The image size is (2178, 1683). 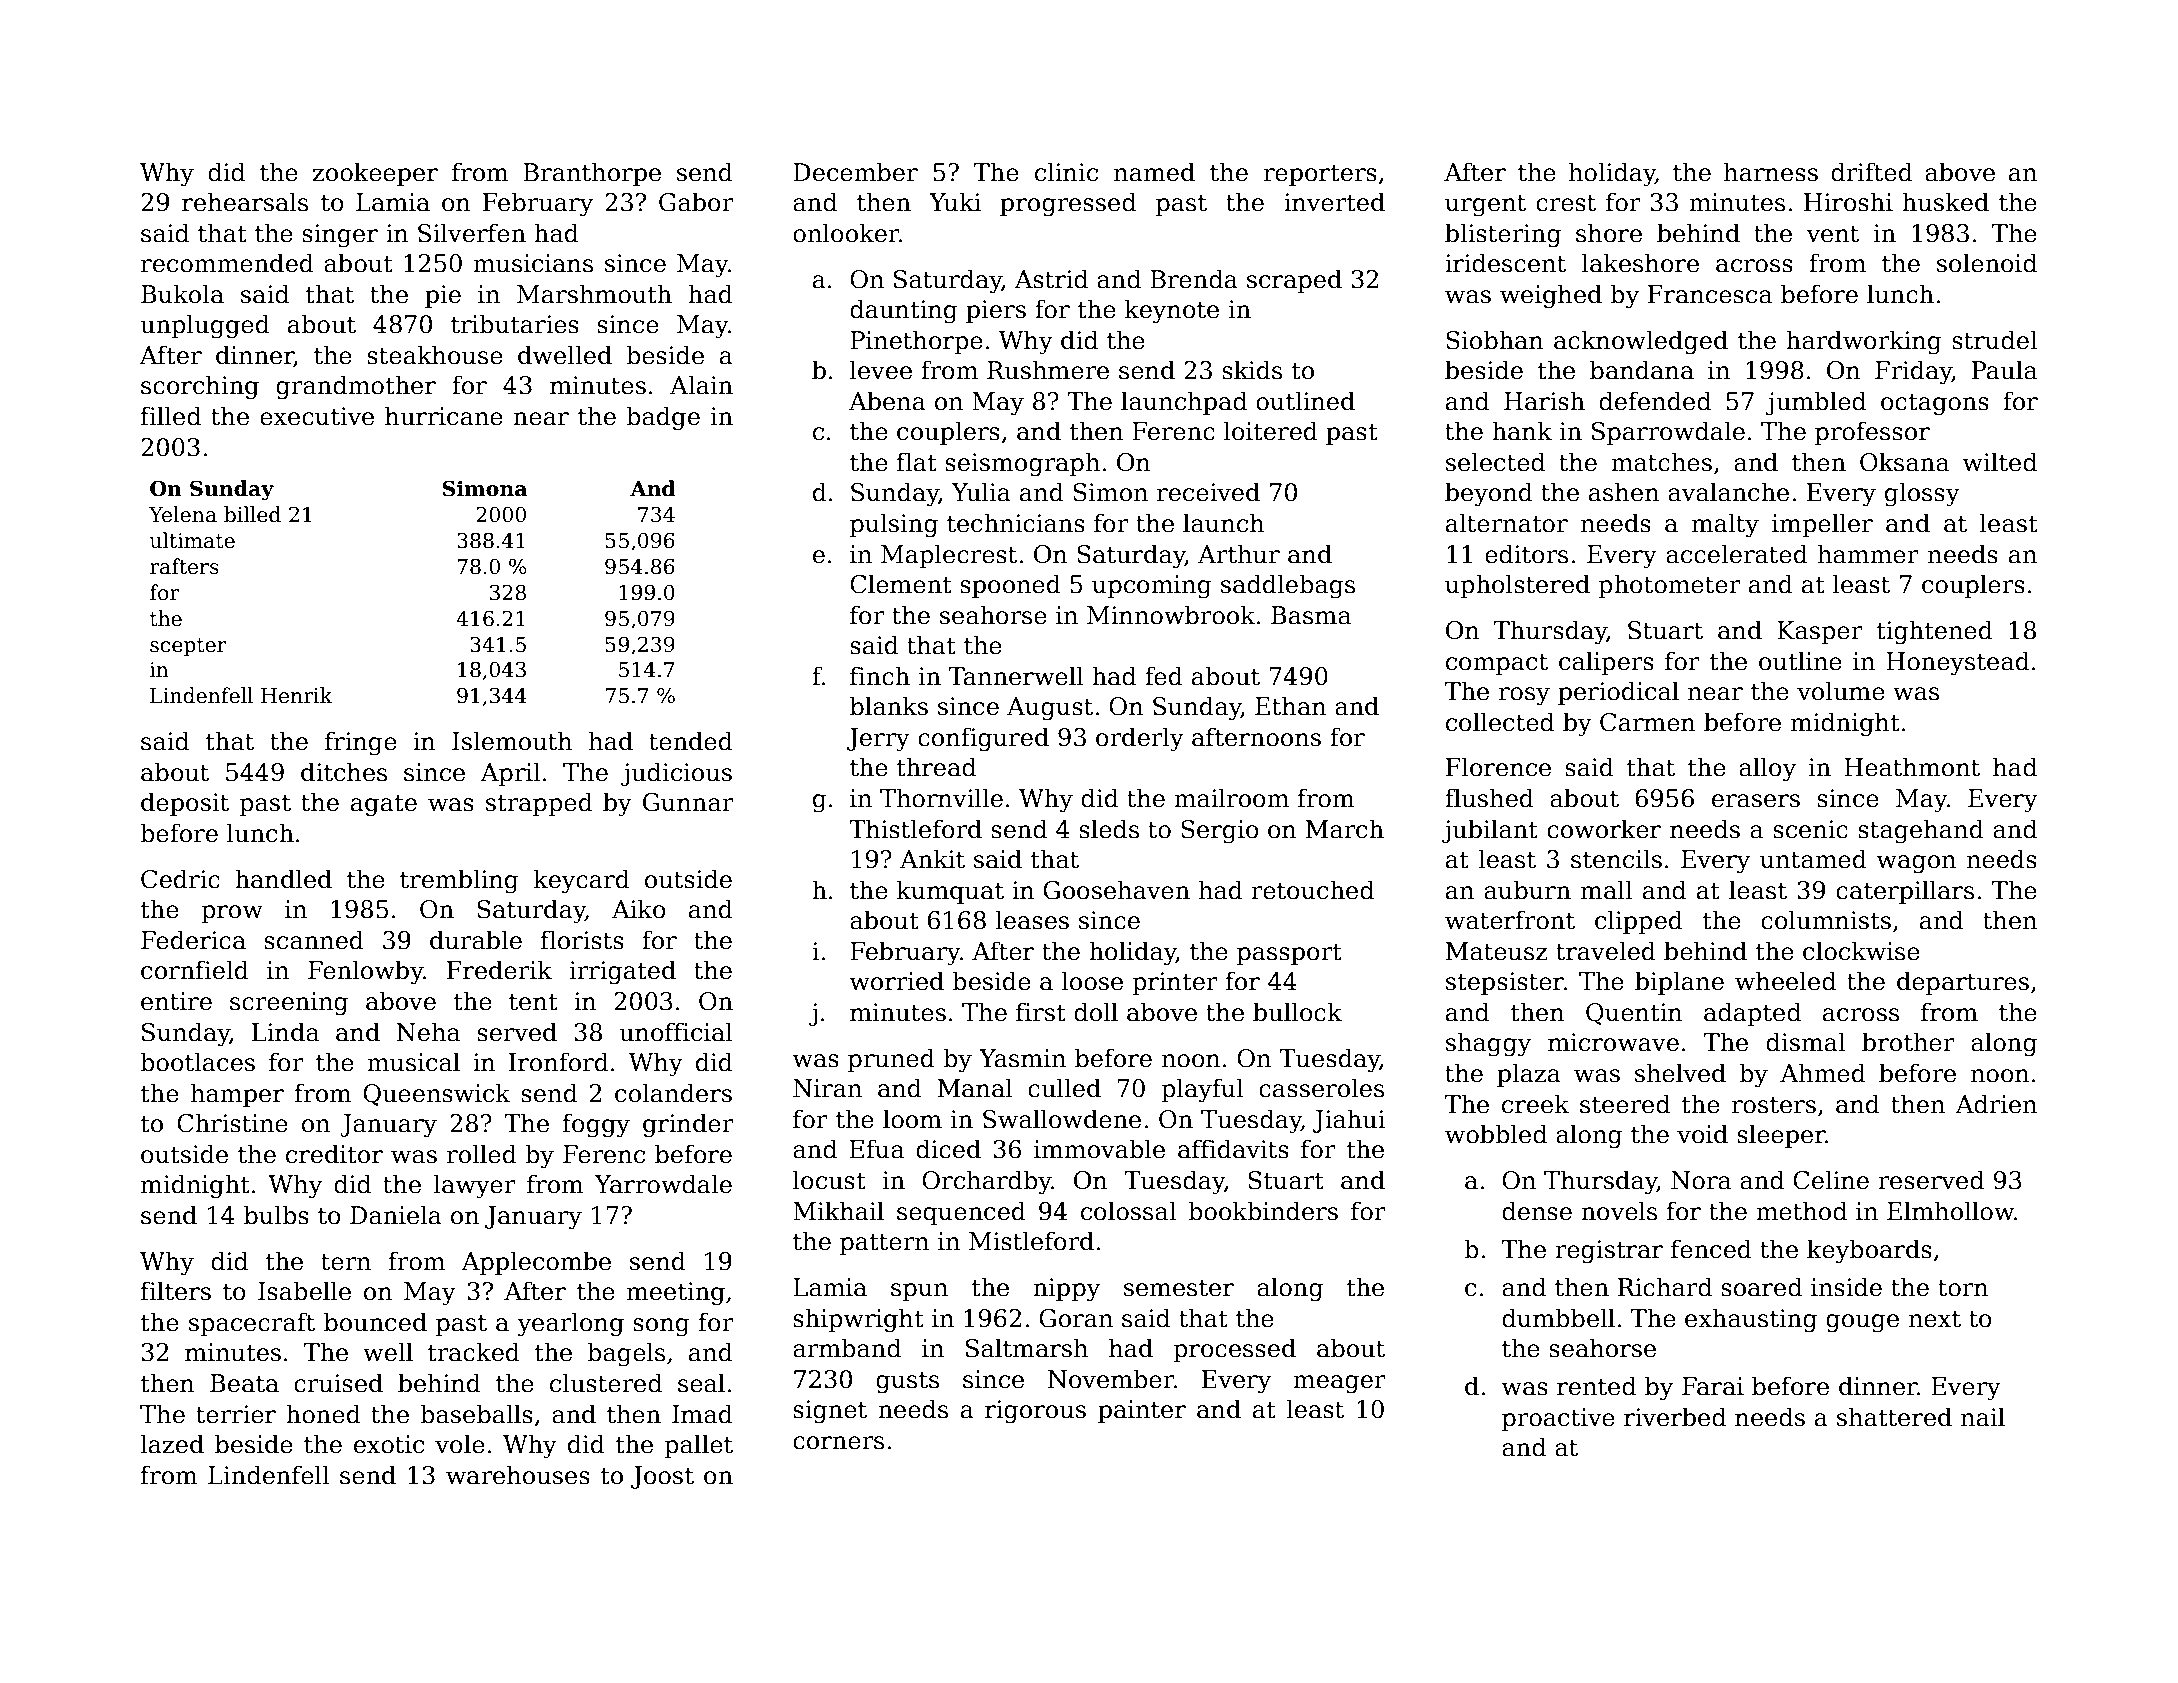 I want to click on Heathmont, so click(x=1912, y=767).
